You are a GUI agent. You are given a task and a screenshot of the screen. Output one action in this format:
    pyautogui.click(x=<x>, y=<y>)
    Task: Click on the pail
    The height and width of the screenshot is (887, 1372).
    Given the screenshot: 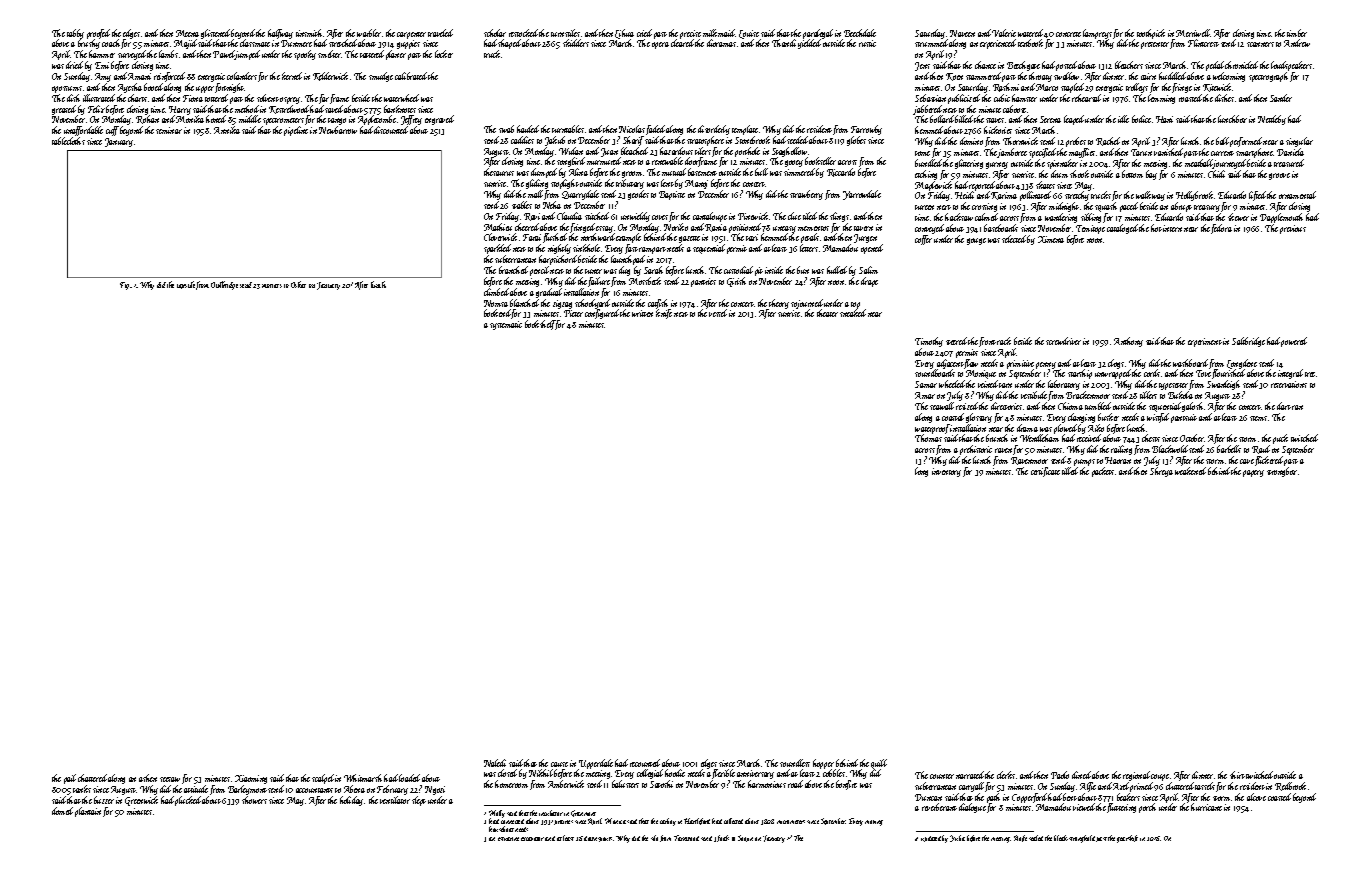 What is the action you would take?
    pyautogui.click(x=70, y=779)
